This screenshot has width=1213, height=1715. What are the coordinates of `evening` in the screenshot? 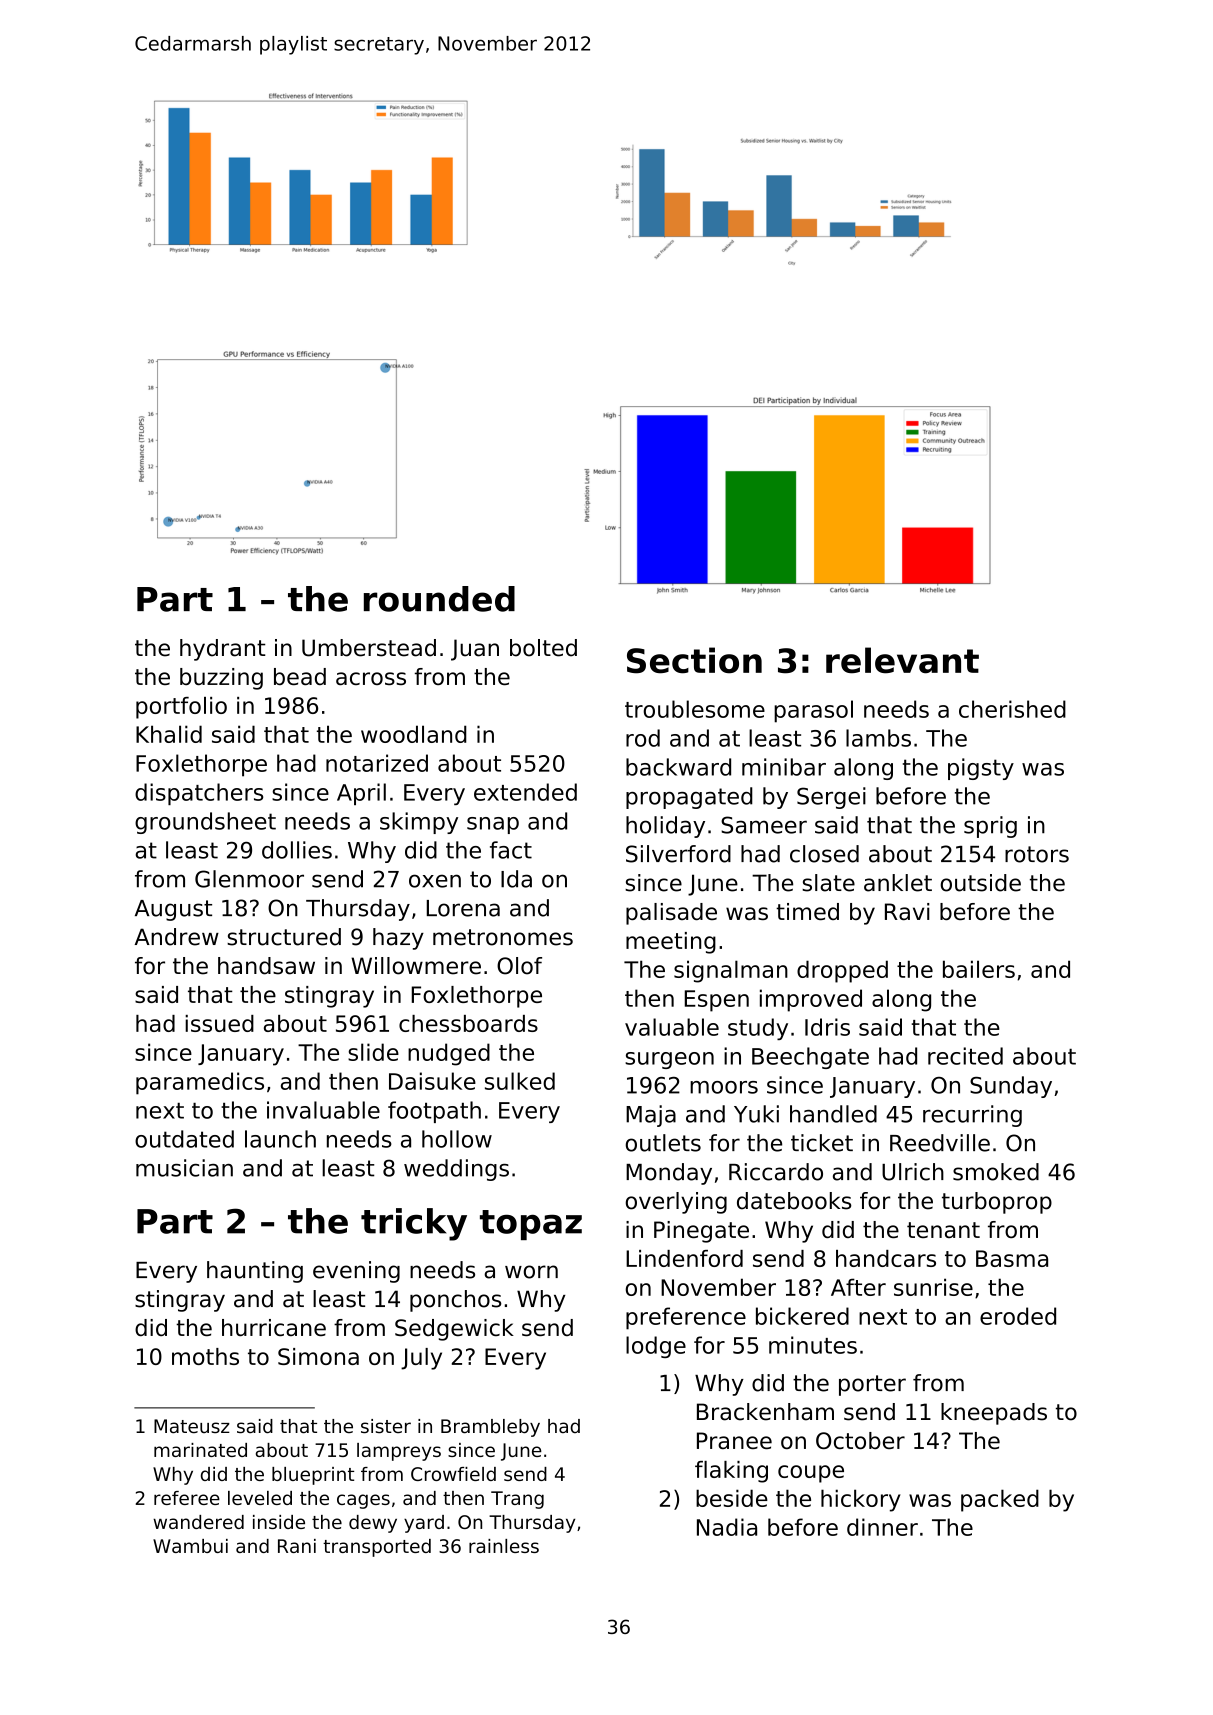 It's located at (356, 1272).
